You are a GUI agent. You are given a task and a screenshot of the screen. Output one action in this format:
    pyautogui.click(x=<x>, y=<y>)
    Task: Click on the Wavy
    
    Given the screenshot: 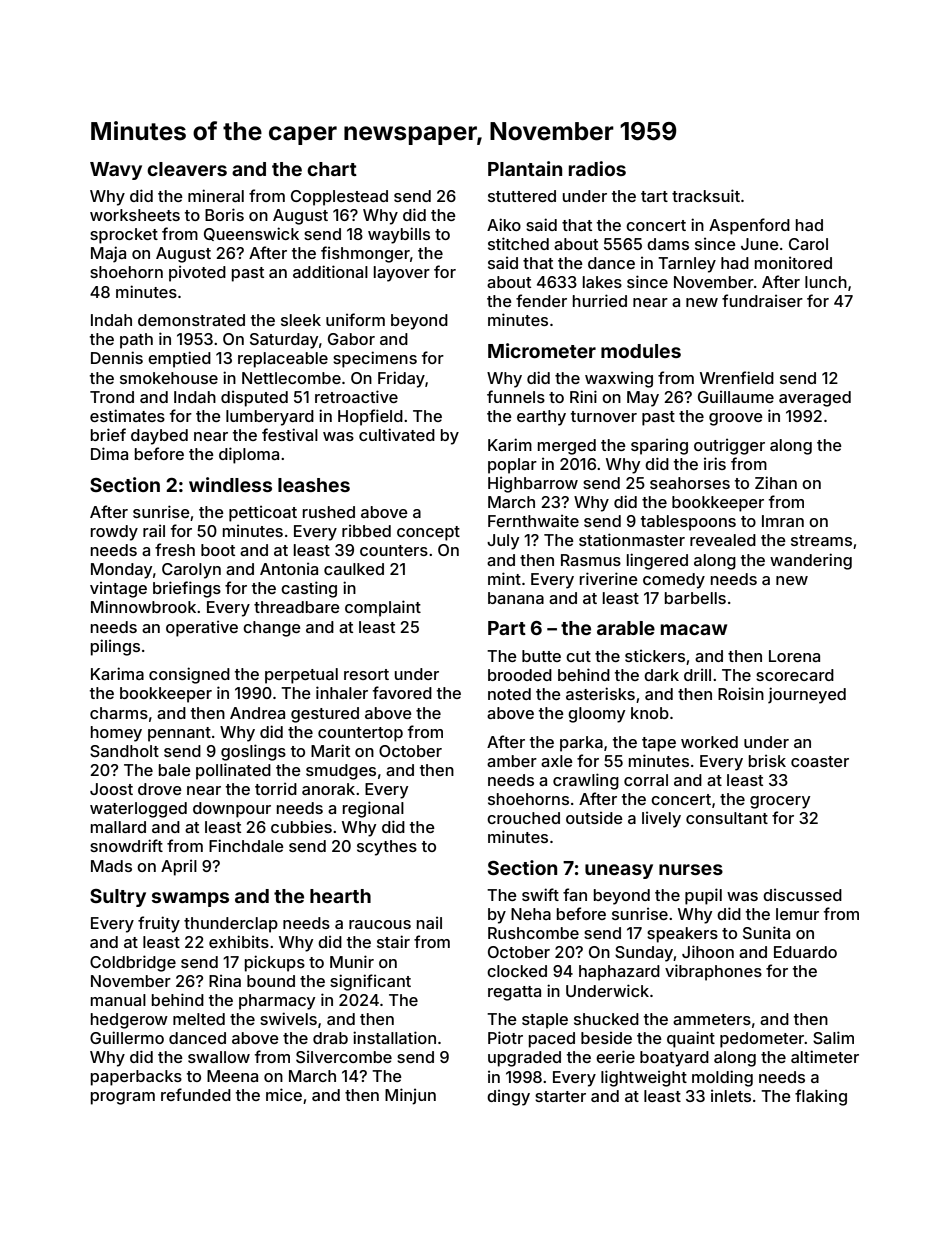 What is the action you would take?
    pyautogui.click(x=116, y=171)
